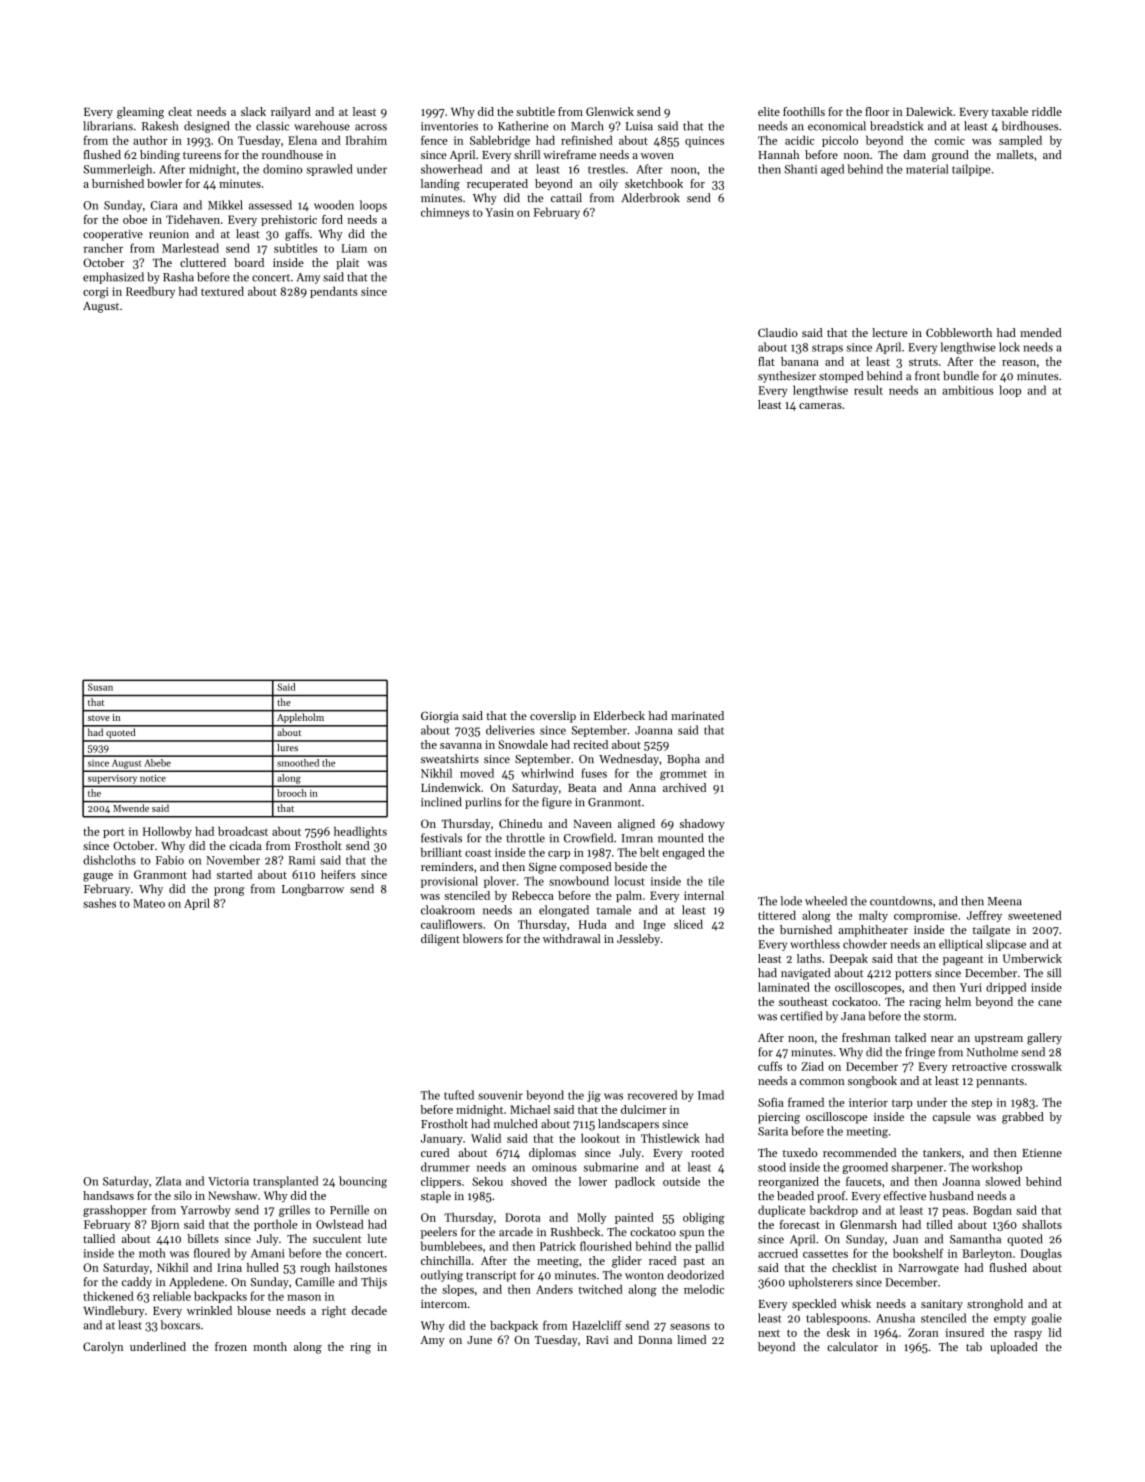  Describe the element at coordinates (243, 831) in the page. I see `broadcast` at that location.
